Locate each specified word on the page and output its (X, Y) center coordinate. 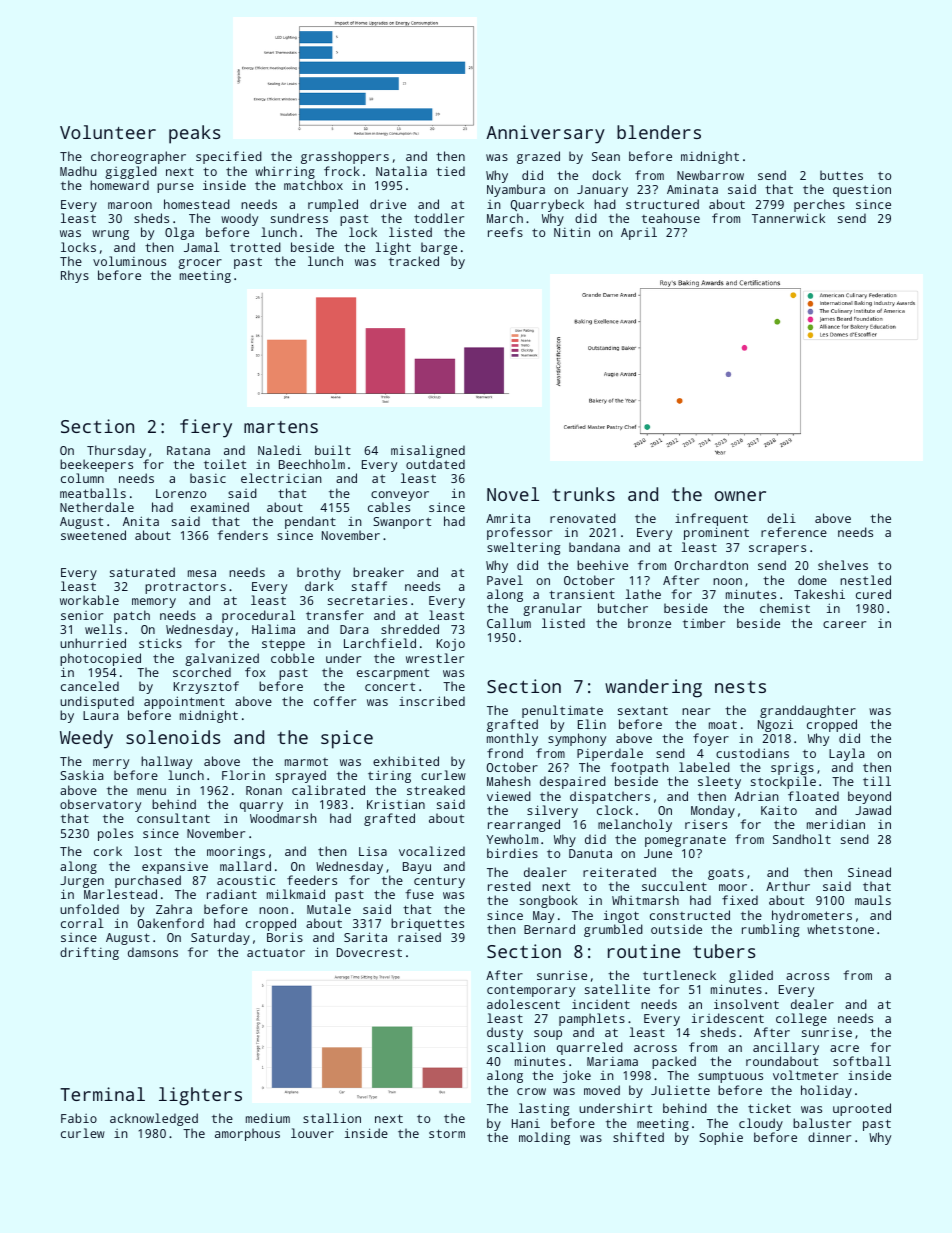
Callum (509, 623)
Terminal (102, 1094)
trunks (583, 494)
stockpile (783, 782)
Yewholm (512, 839)
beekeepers (96, 465)
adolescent (523, 1004)
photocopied (100, 659)
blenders (659, 132)
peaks (195, 134)
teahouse (671, 218)
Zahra (174, 909)
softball (862, 1061)
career (844, 624)
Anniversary (545, 134)
